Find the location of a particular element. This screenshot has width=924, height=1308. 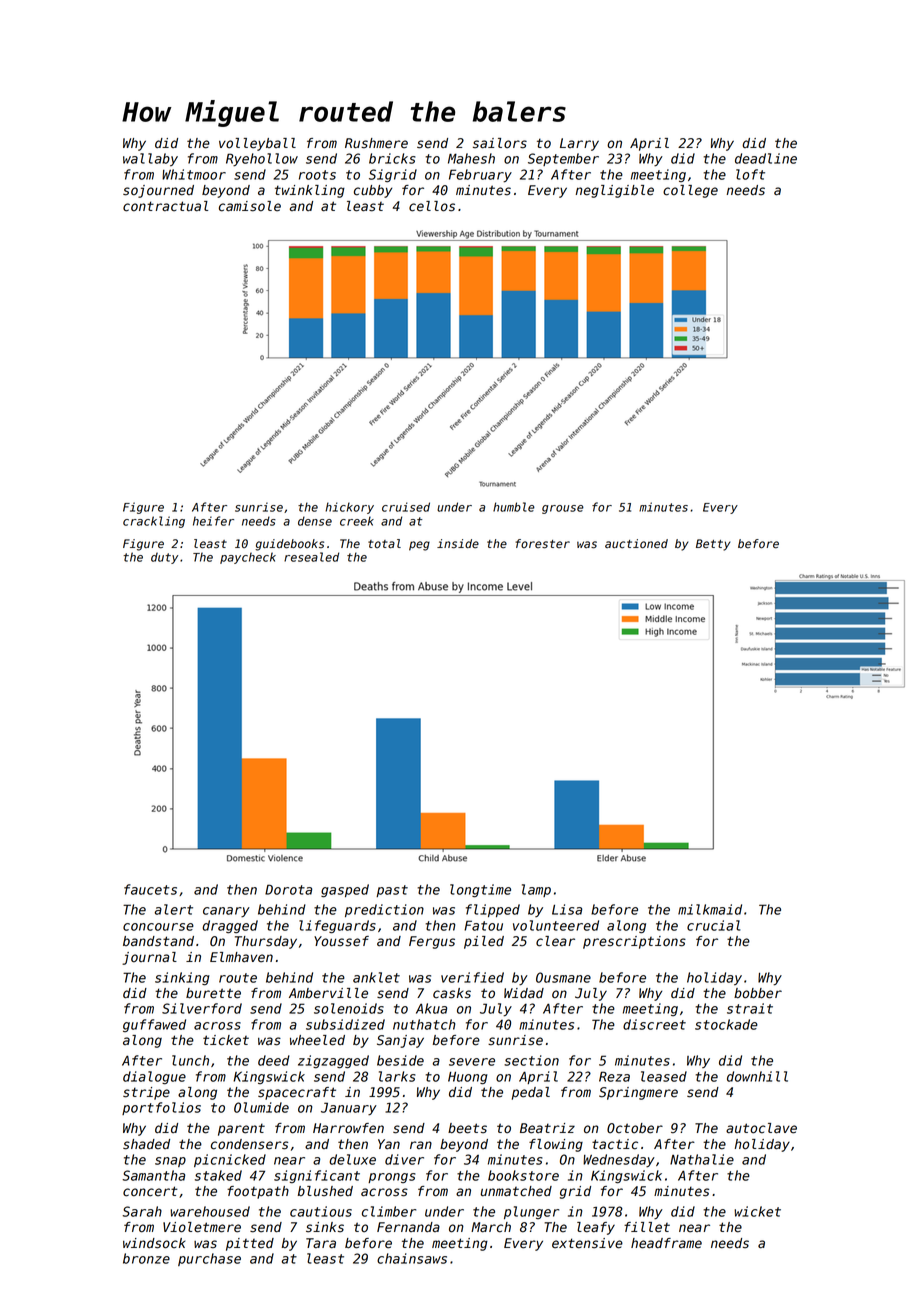

faucets is located at coordinates (150, 889).
